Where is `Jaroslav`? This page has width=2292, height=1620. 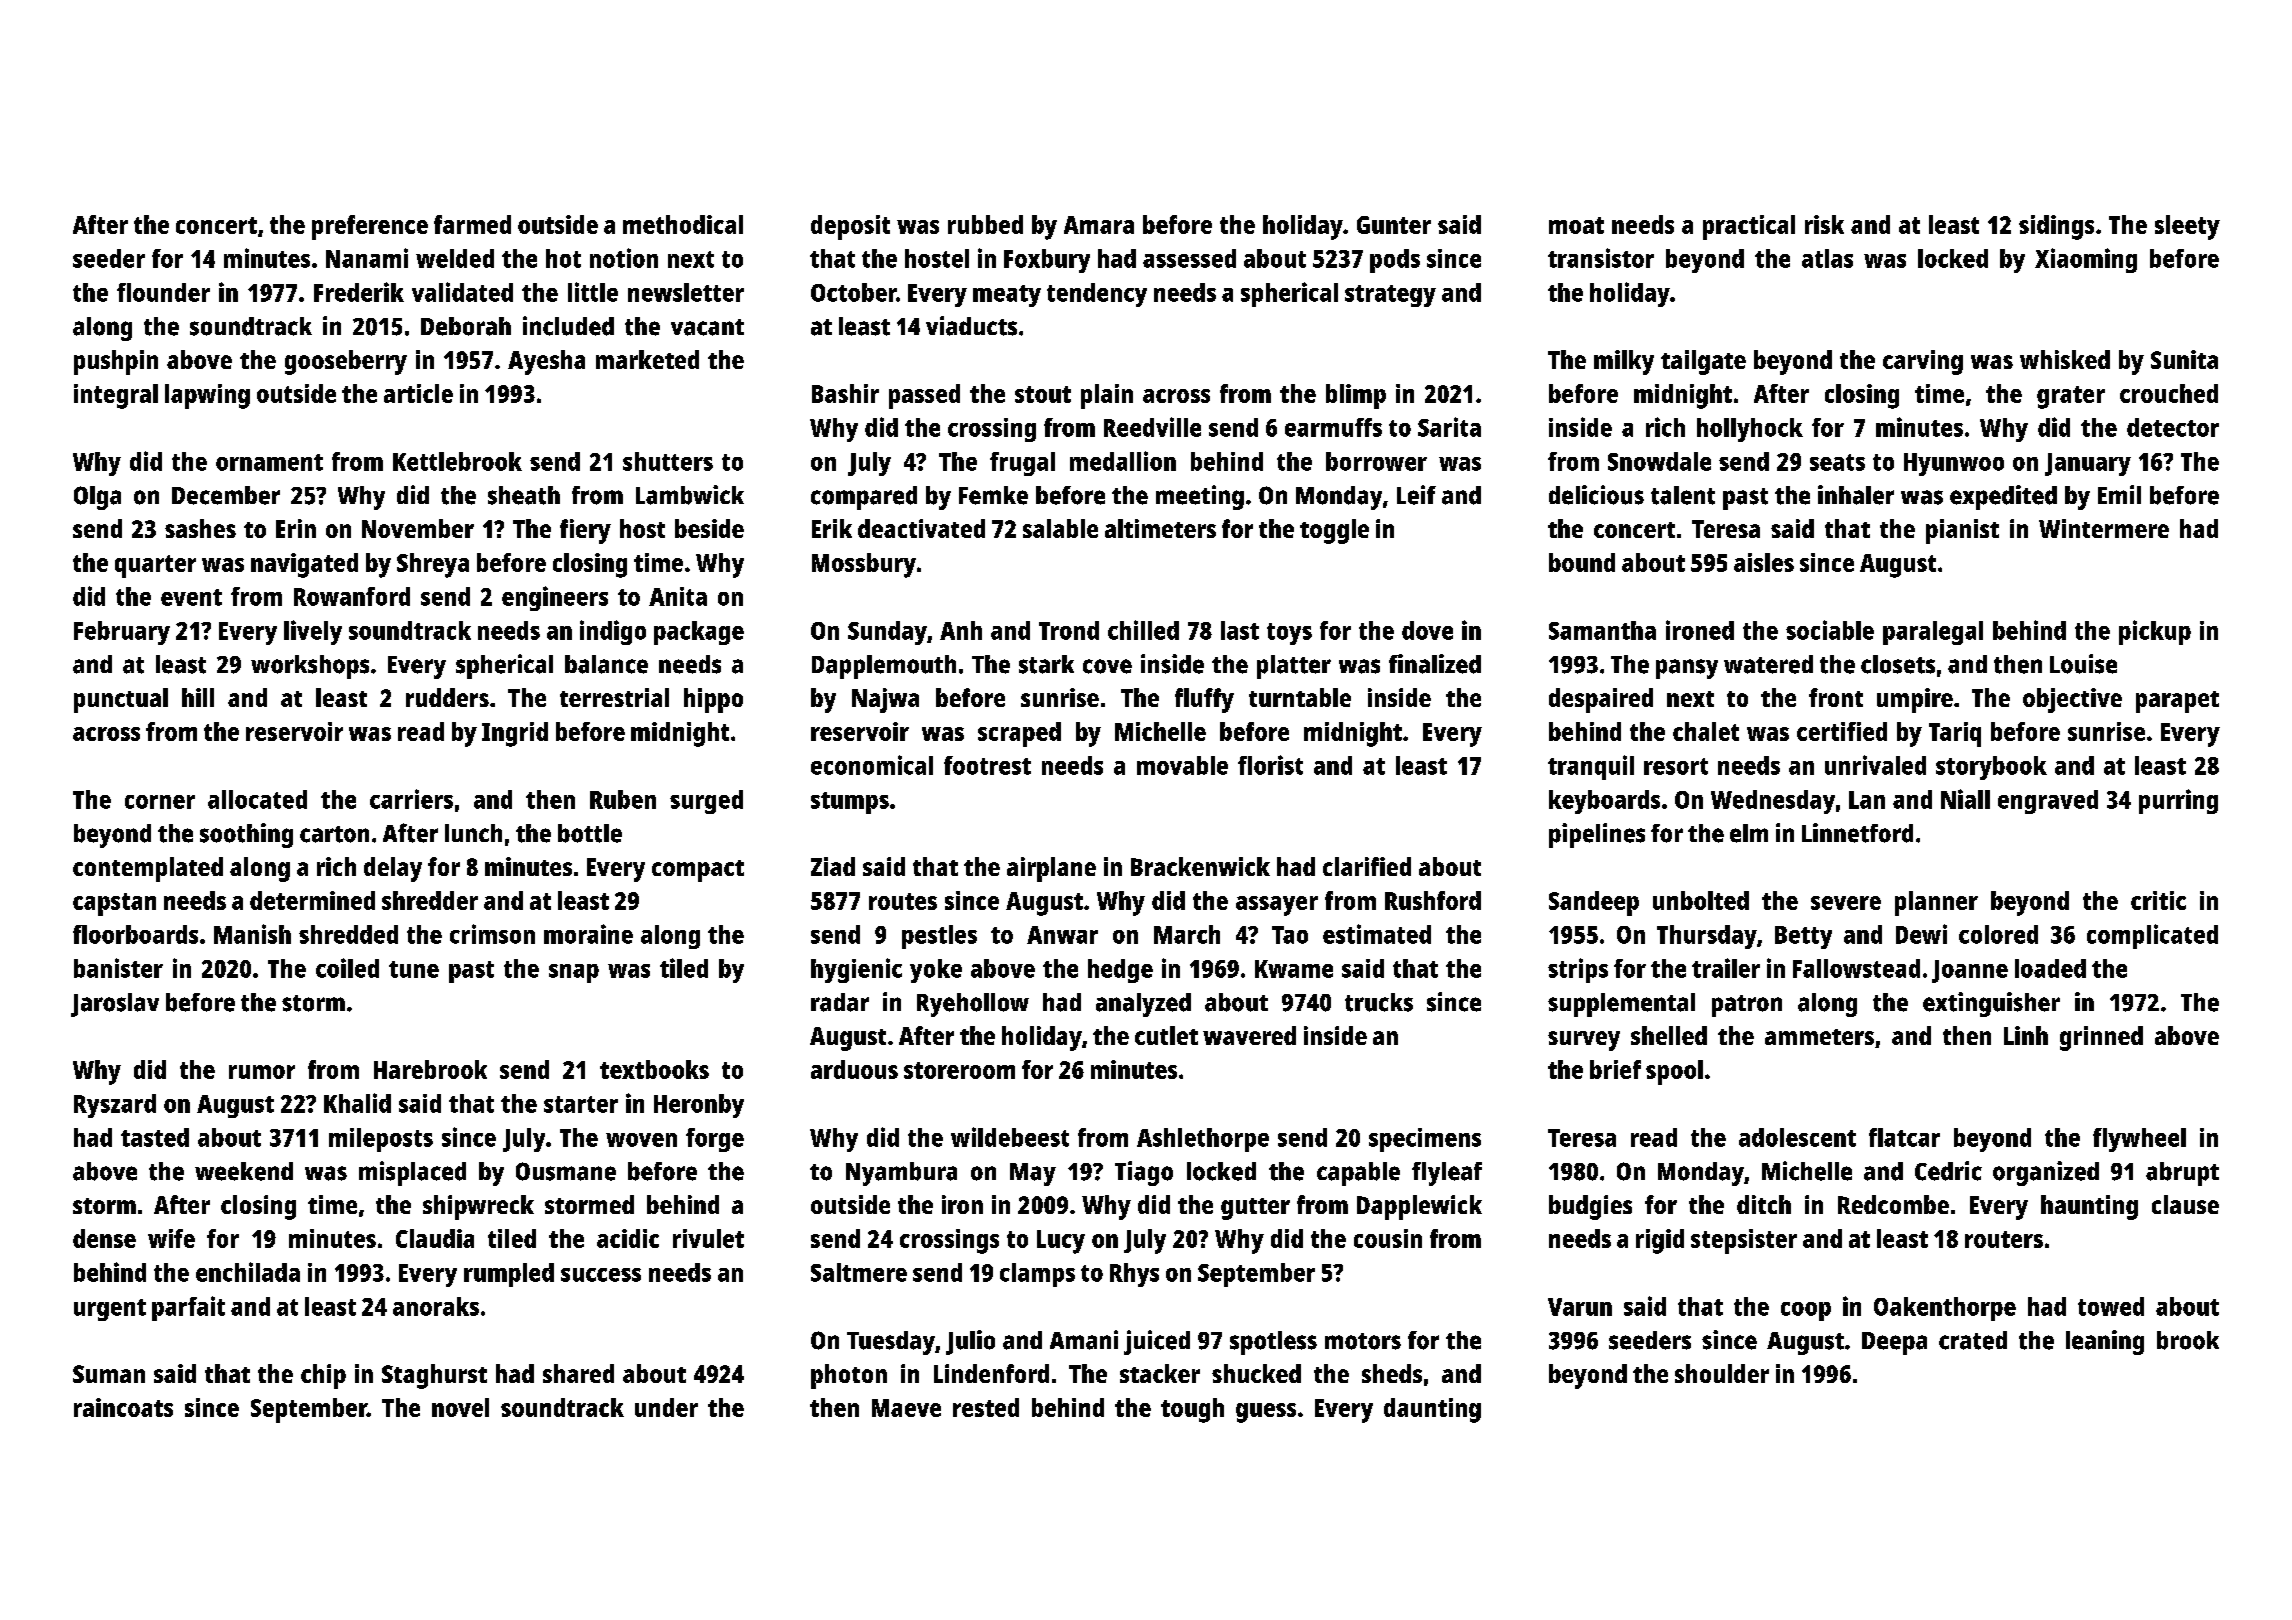 Jaroslav is located at coordinates (115, 1005).
